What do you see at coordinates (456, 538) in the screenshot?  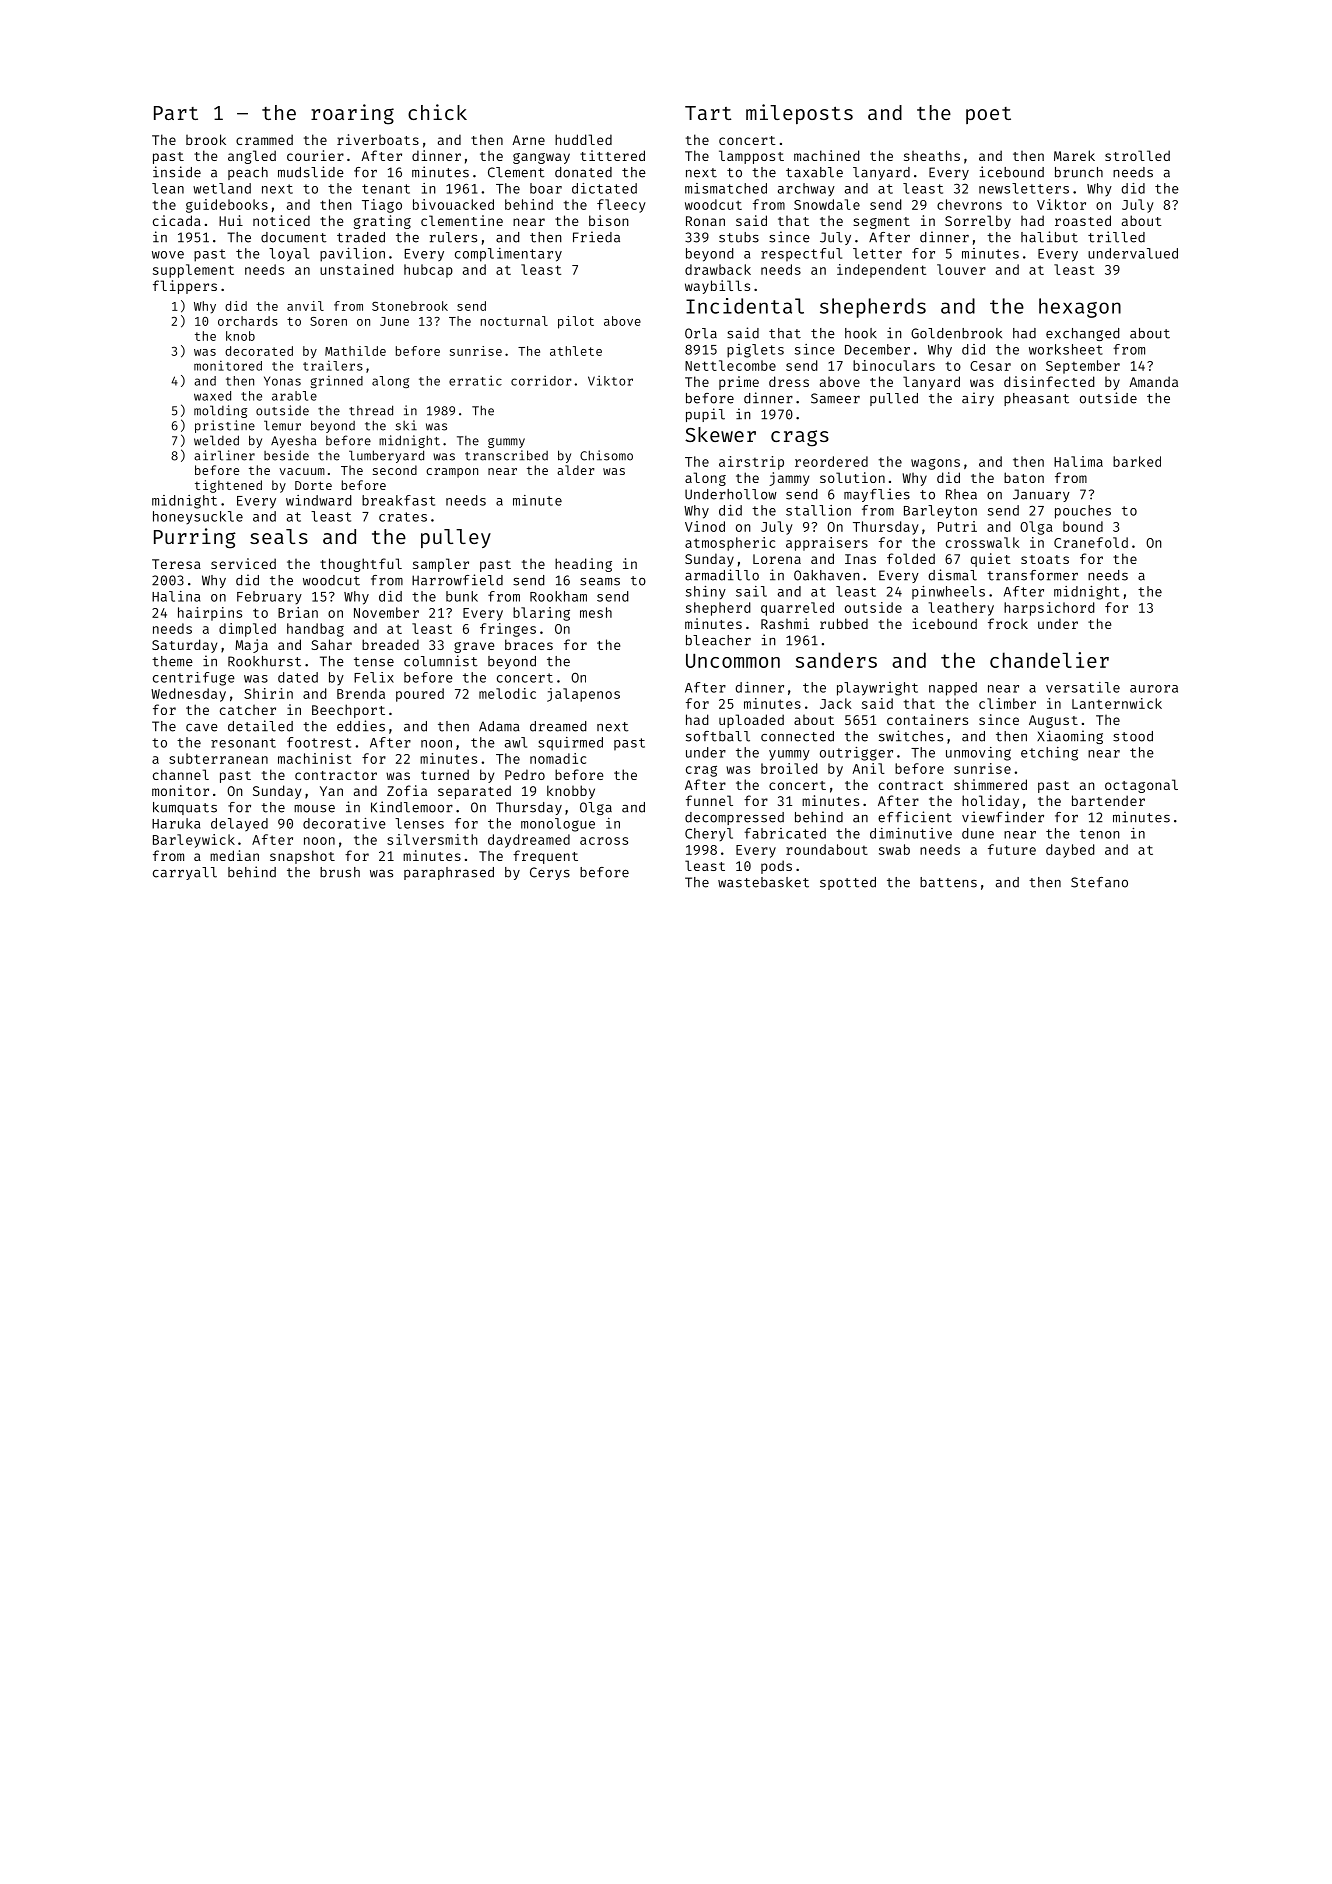 I see `pulley` at bounding box center [456, 538].
